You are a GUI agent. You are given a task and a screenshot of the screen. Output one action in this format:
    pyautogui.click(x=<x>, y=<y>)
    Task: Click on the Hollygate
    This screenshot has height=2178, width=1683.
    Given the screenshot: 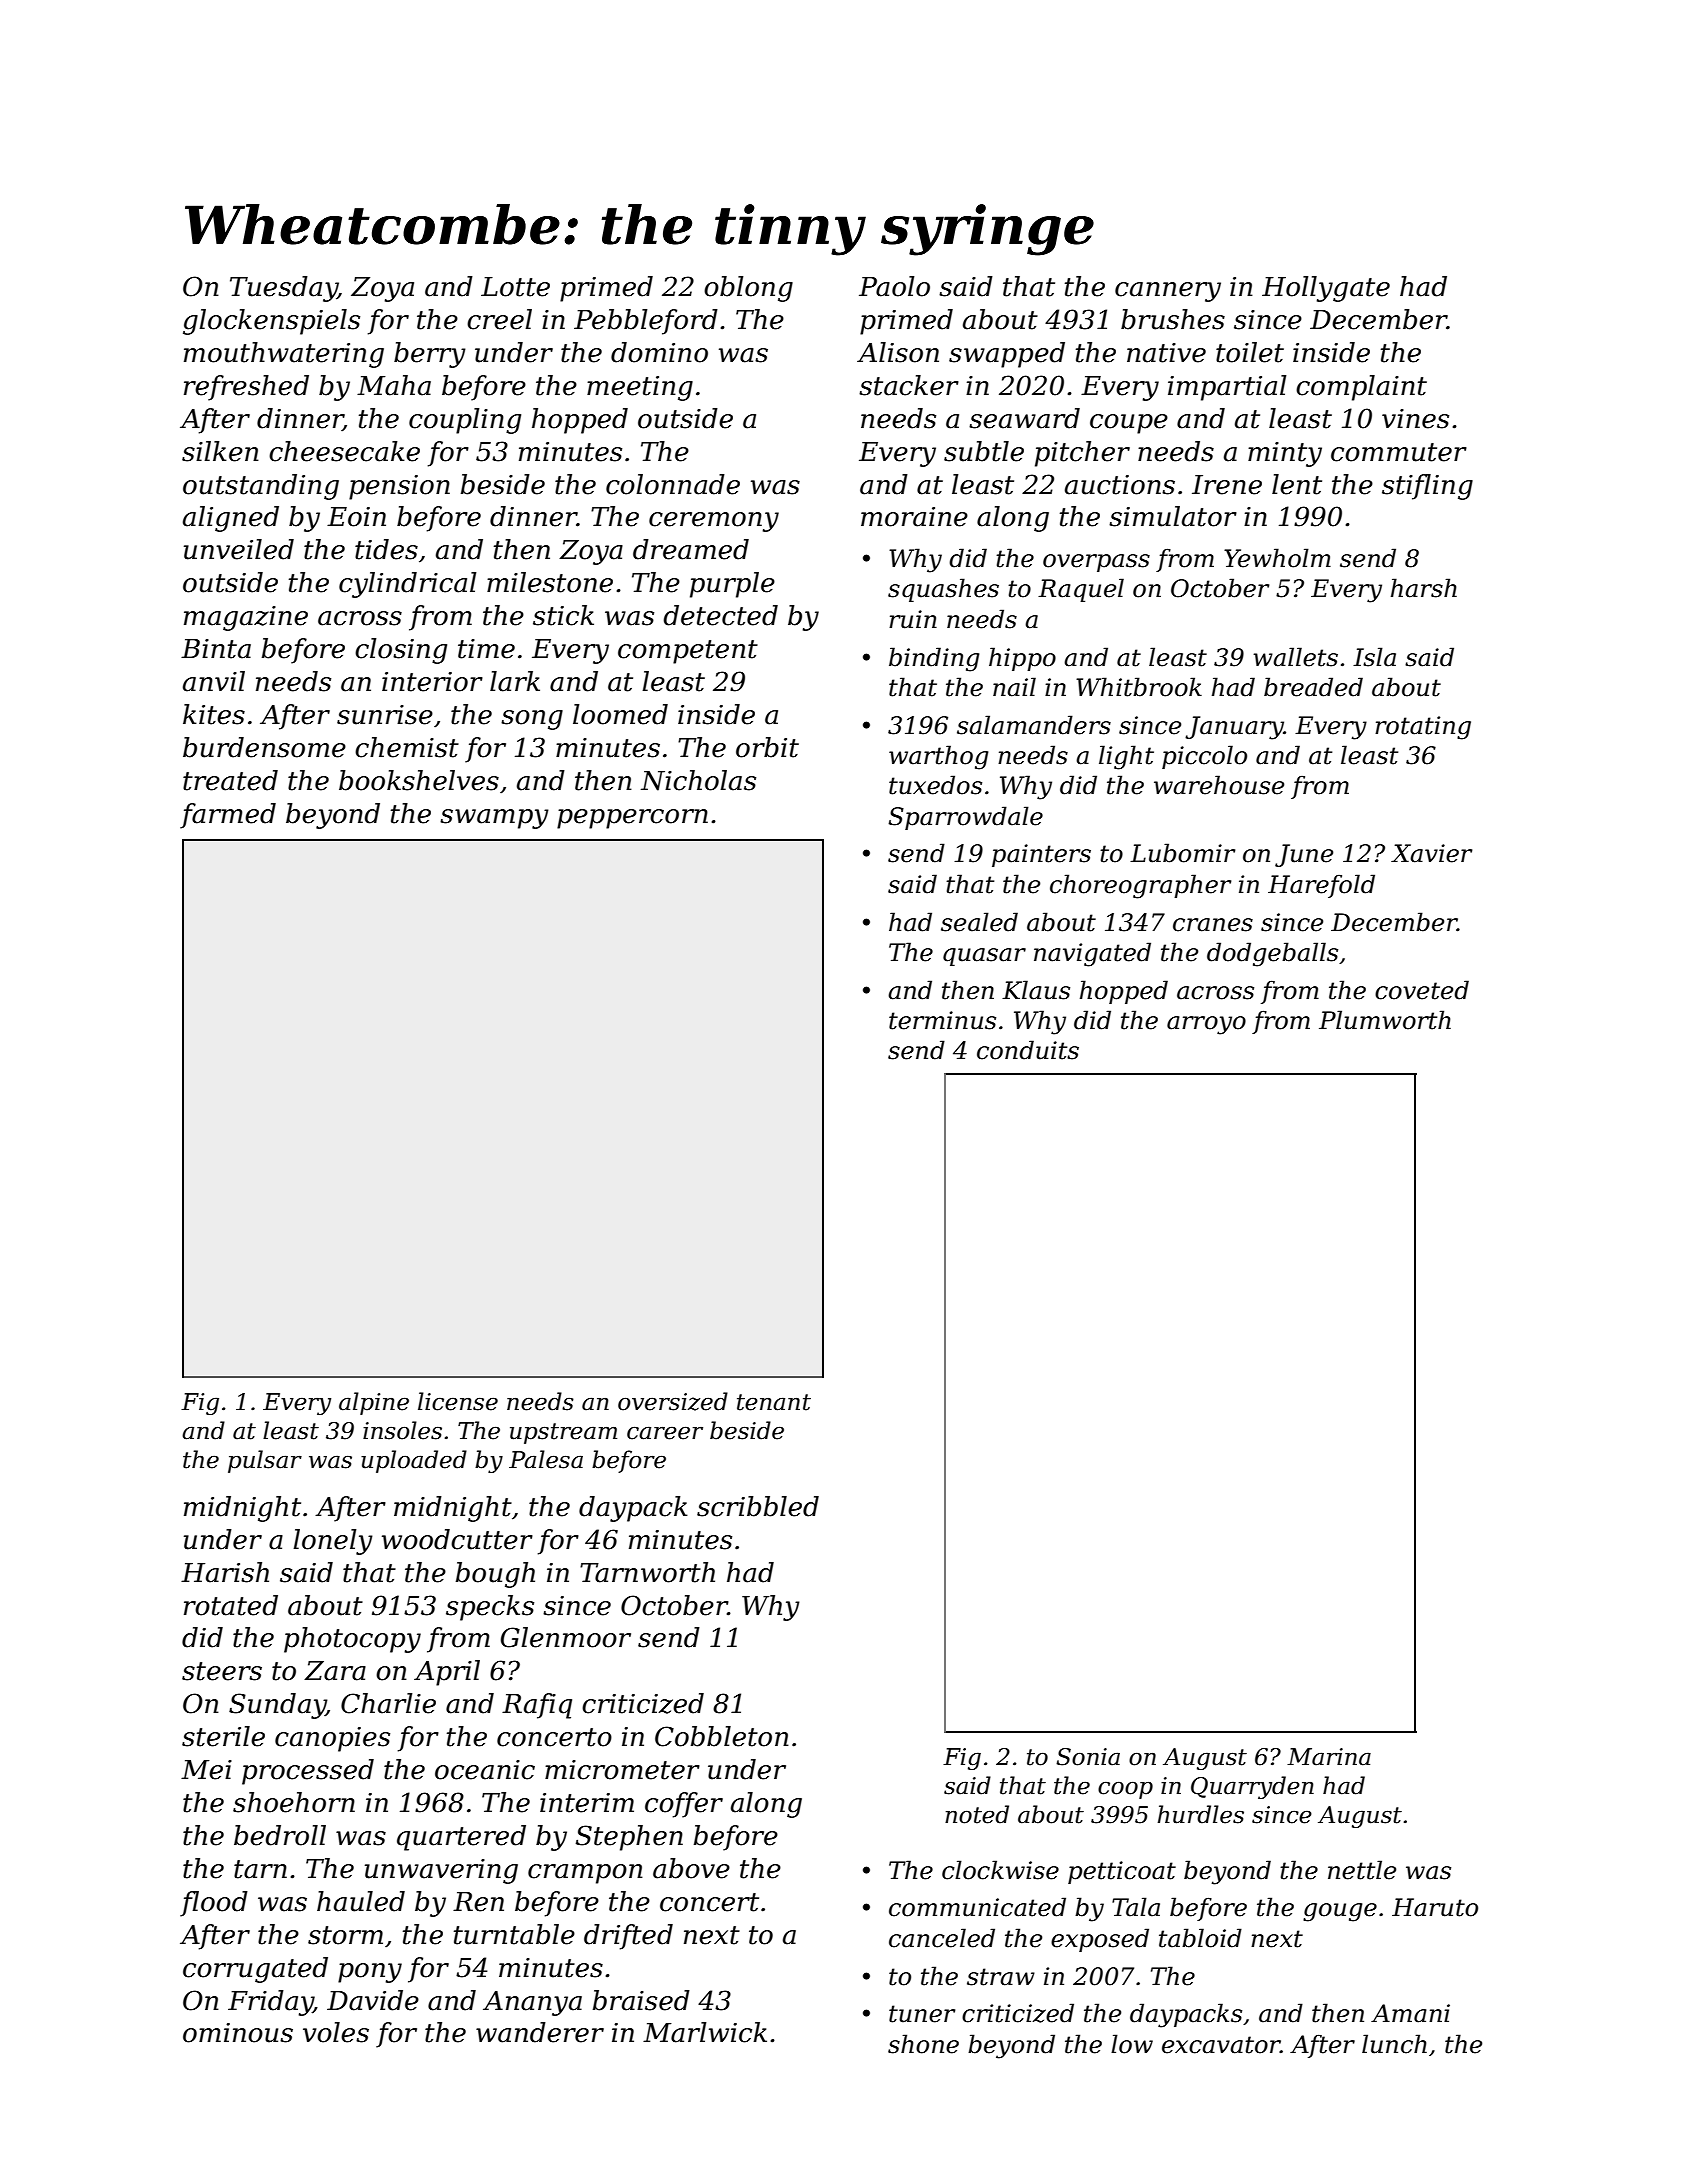 What is the action you would take?
    pyautogui.click(x=1326, y=289)
